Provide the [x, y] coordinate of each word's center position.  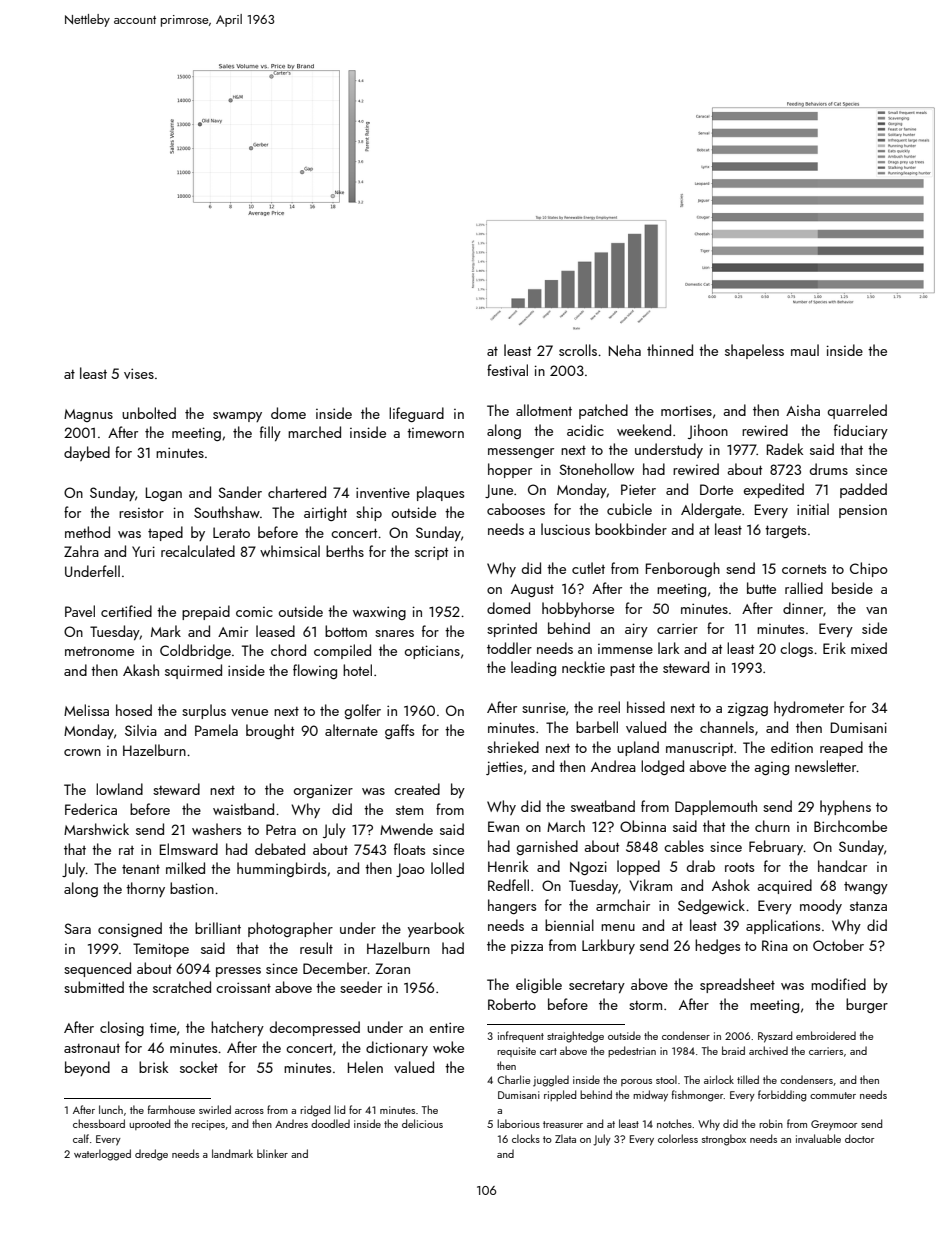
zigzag [748, 709]
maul [805, 350]
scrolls [578, 350]
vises [139, 373]
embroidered [826, 1035]
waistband [243, 809]
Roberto [512, 1004]
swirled [215, 1109]
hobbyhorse [578, 609]
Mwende [406, 829]
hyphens [845, 807]
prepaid [206, 612]
